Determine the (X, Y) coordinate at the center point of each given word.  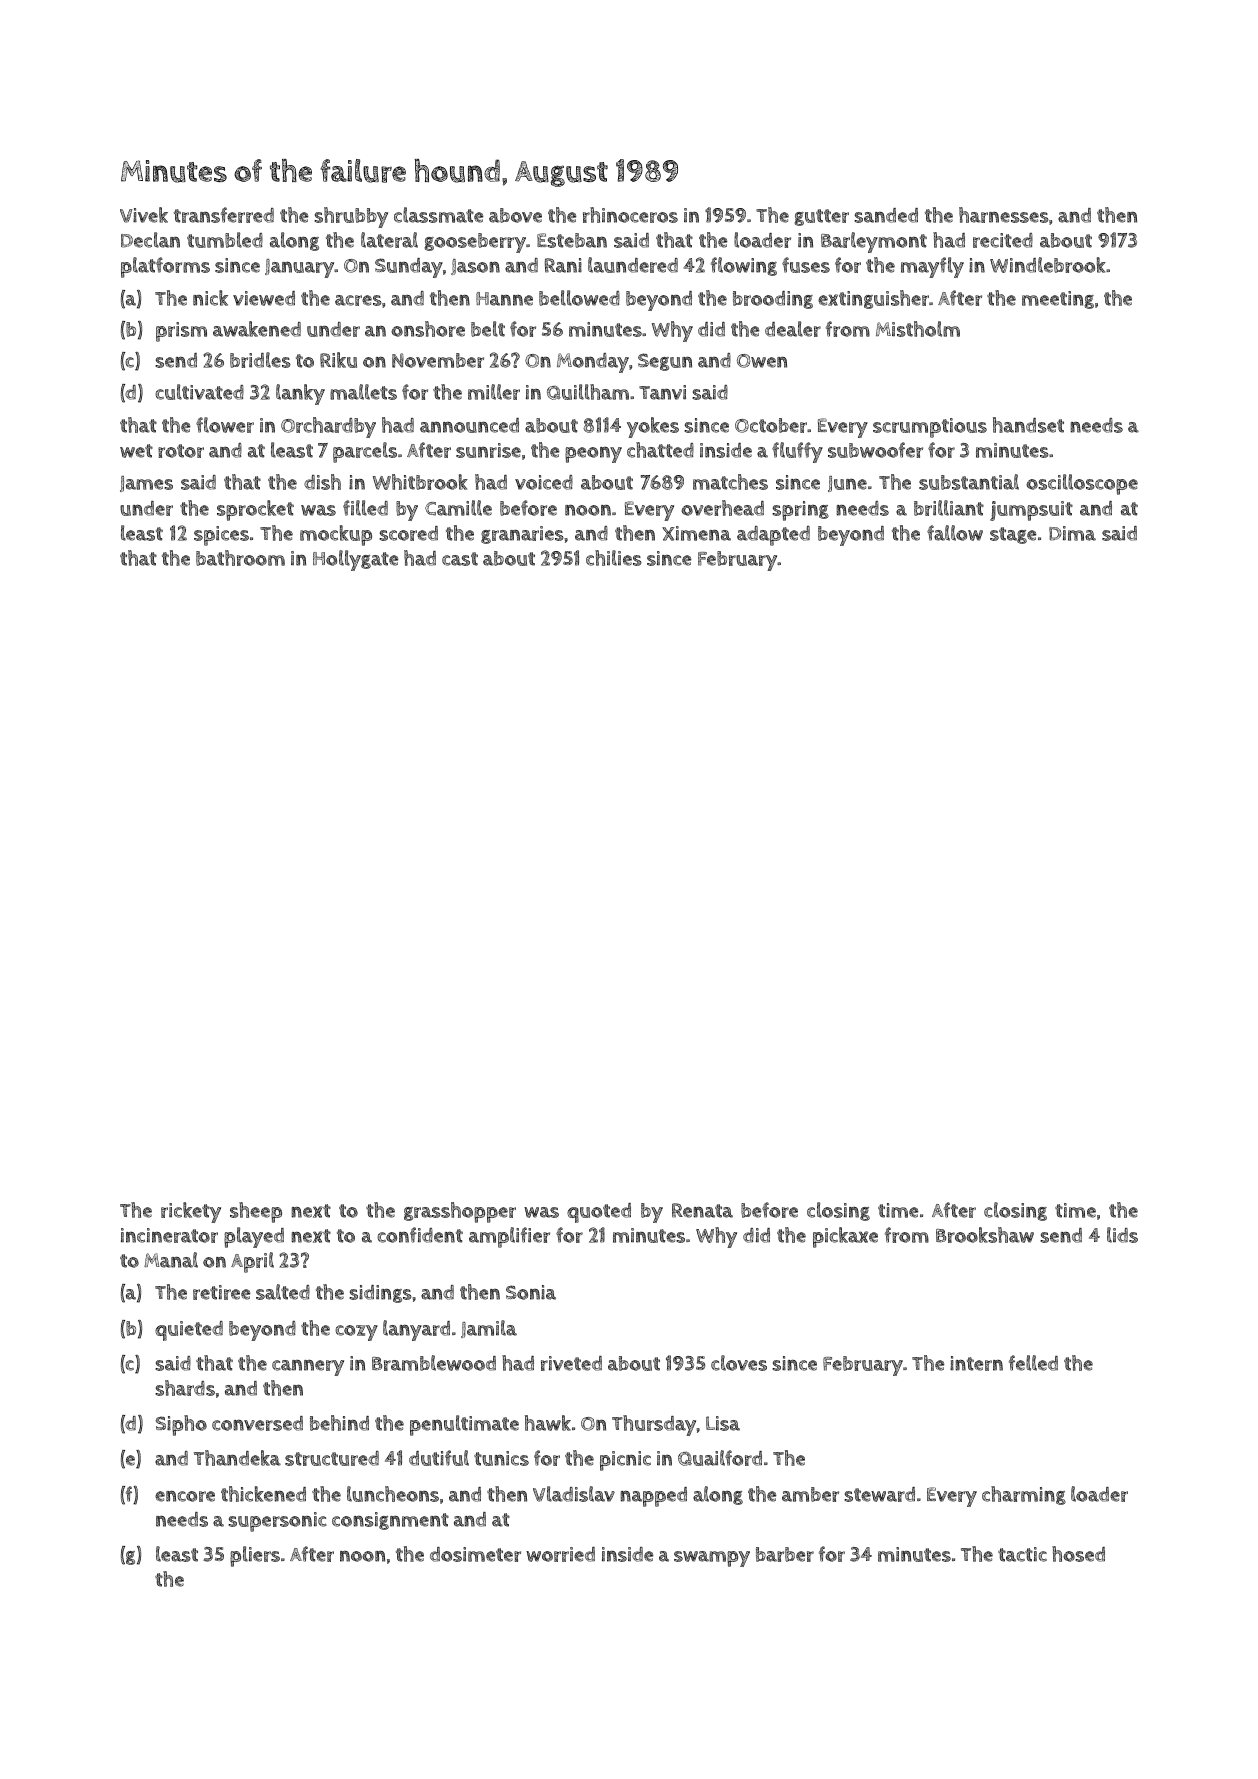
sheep (256, 1212)
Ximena (696, 533)
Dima (1072, 533)
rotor (181, 451)
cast (460, 559)
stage (1013, 535)
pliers (255, 1556)
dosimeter (475, 1554)
